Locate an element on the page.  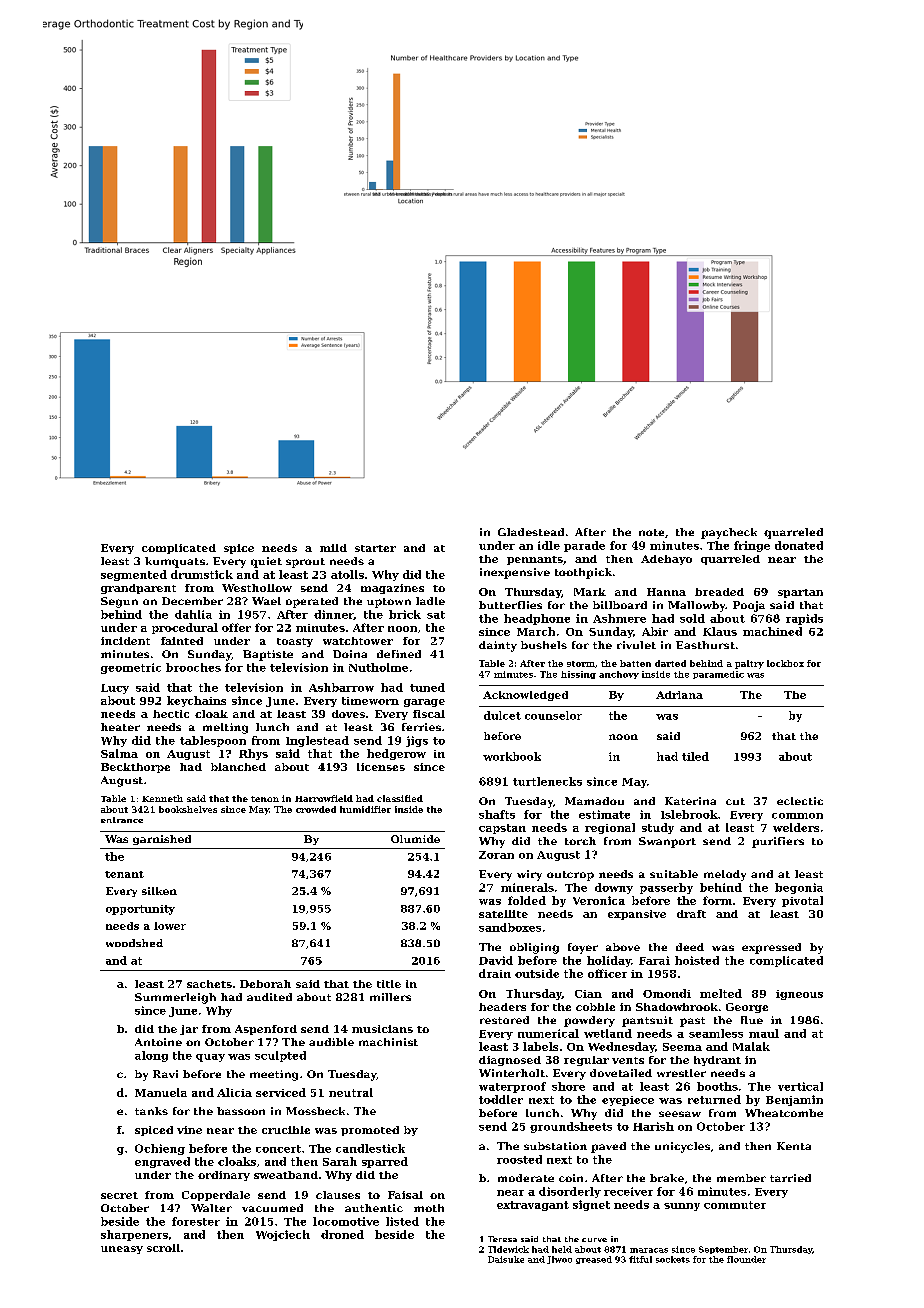
neutral is located at coordinates (351, 1092).
